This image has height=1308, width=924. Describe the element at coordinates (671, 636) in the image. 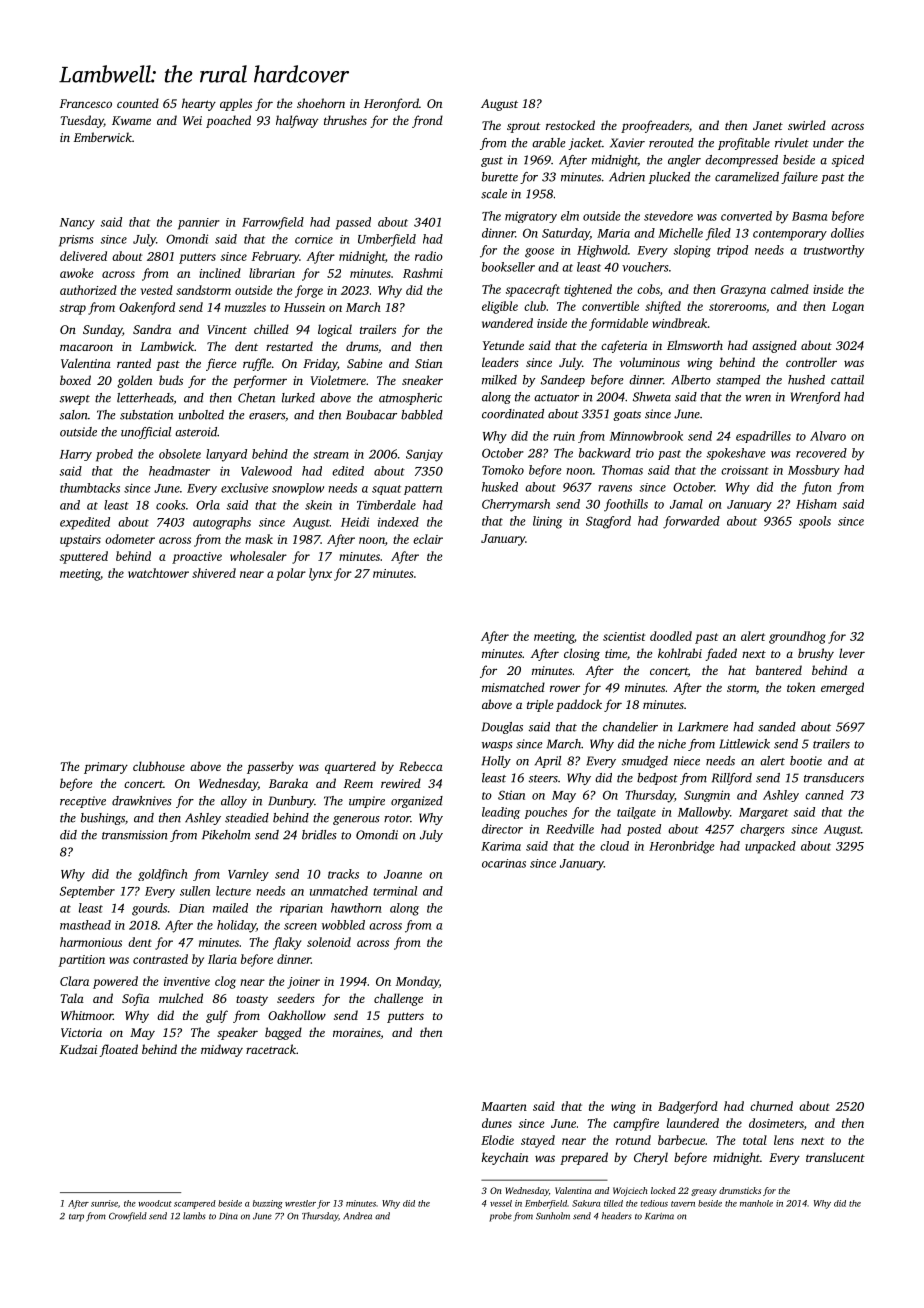

I see `doodled` at that location.
